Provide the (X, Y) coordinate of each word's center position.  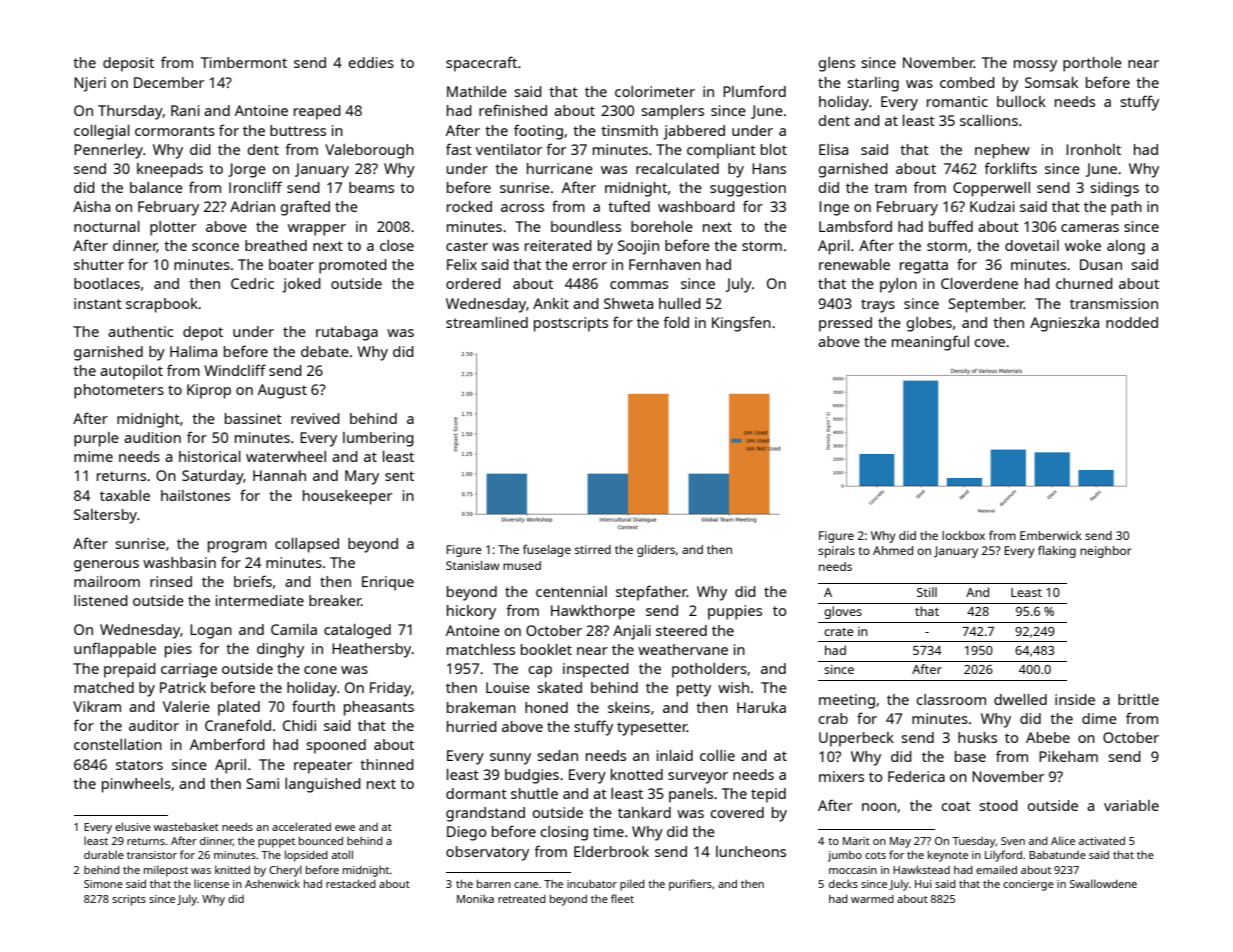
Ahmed (893, 550)
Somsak (1051, 82)
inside (1075, 699)
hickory (471, 612)
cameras (1090, 228)
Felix (462, 264)
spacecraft (481, 64)
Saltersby (105, 516)
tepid (768, 795)
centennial (571, 591)
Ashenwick (272, 883)
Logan (211, 631)
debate (325, 351)
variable (1131, 805)
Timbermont (244, 62)
